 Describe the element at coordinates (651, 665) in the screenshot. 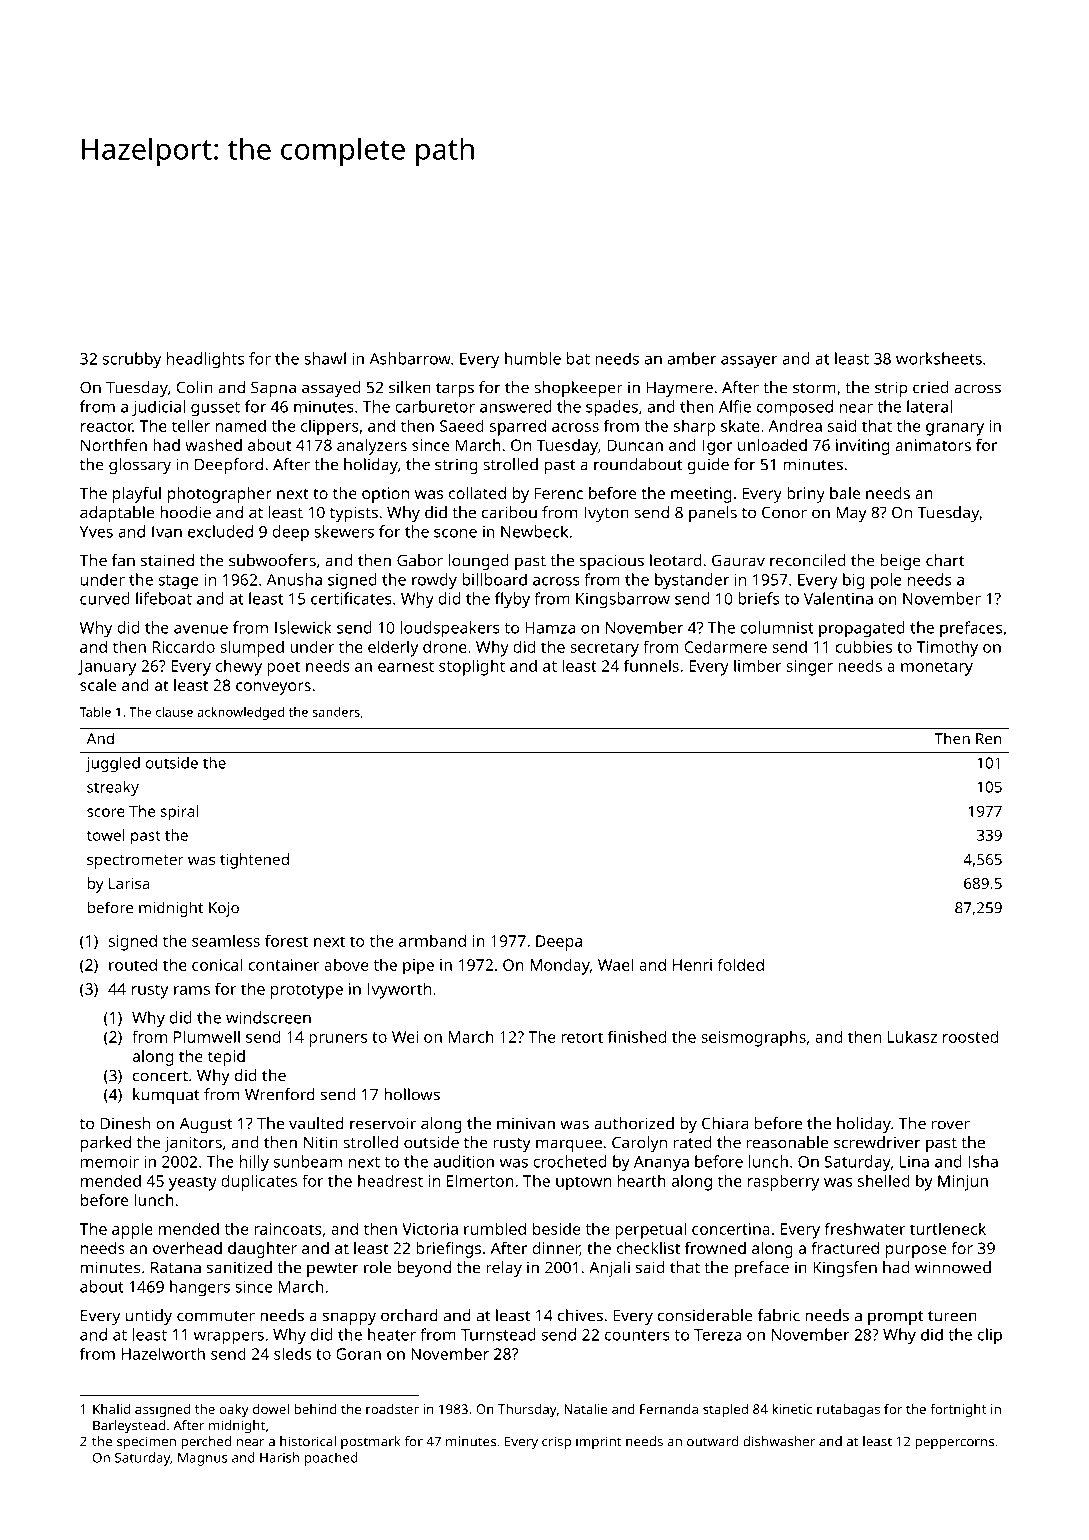

I see `funnels` at that location.
